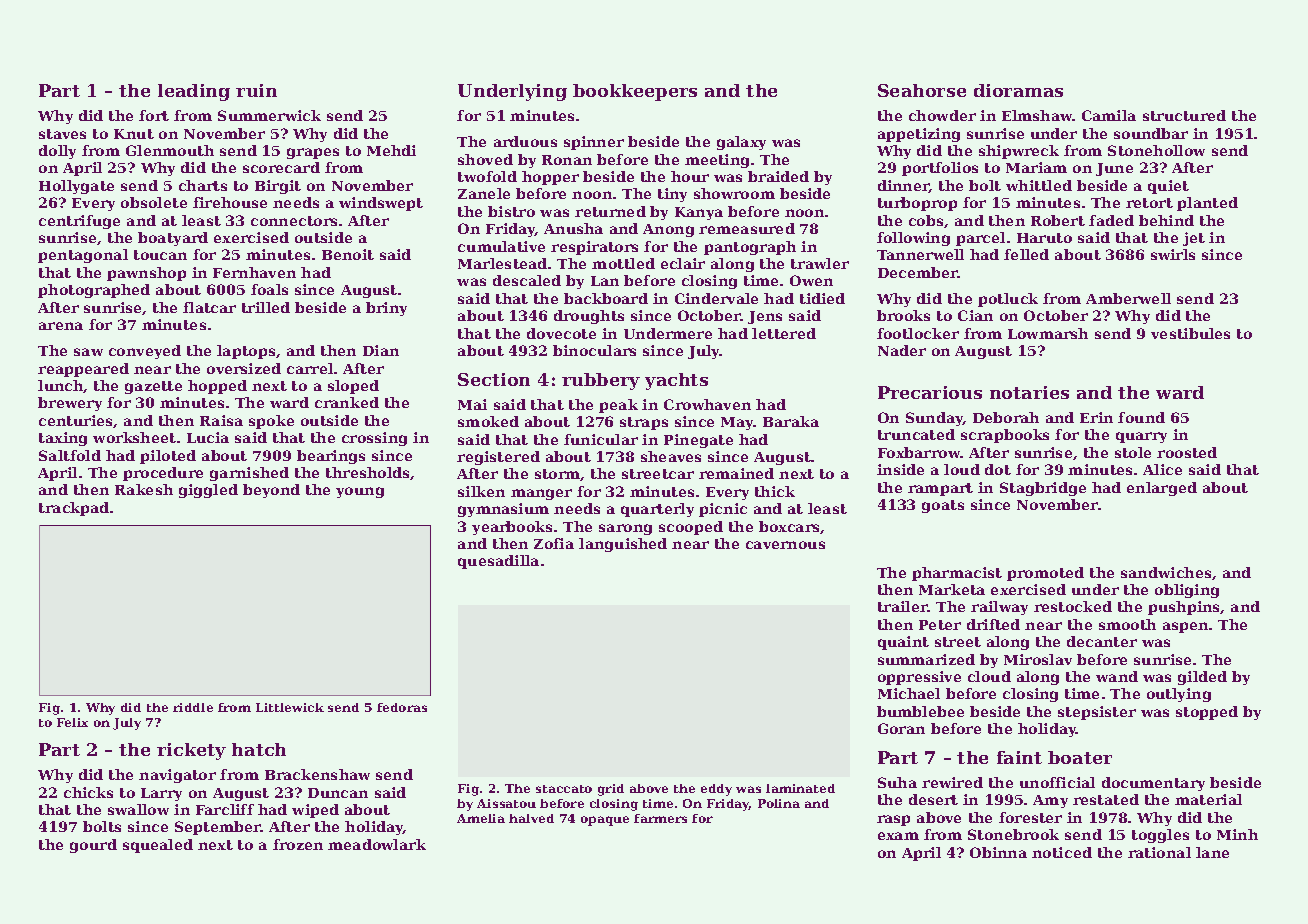 This screenshot has width=1308, height=924. Describe the element at coordinates (158, 846) in the screenshot. I see `squealed` at that location.
